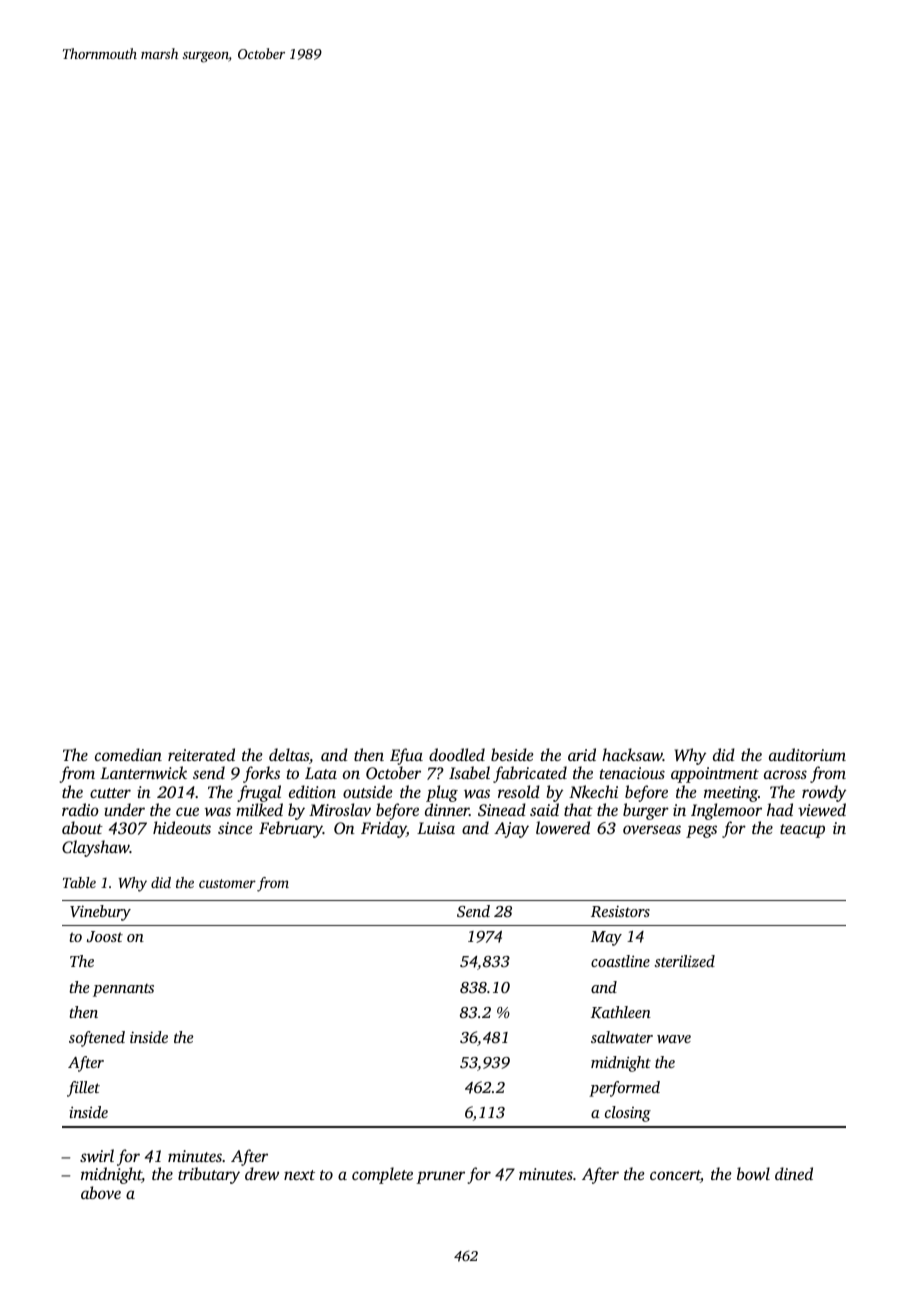  Describe the element at coordinates (105, 936) in the screenshot. I see `Joost` at that location.
